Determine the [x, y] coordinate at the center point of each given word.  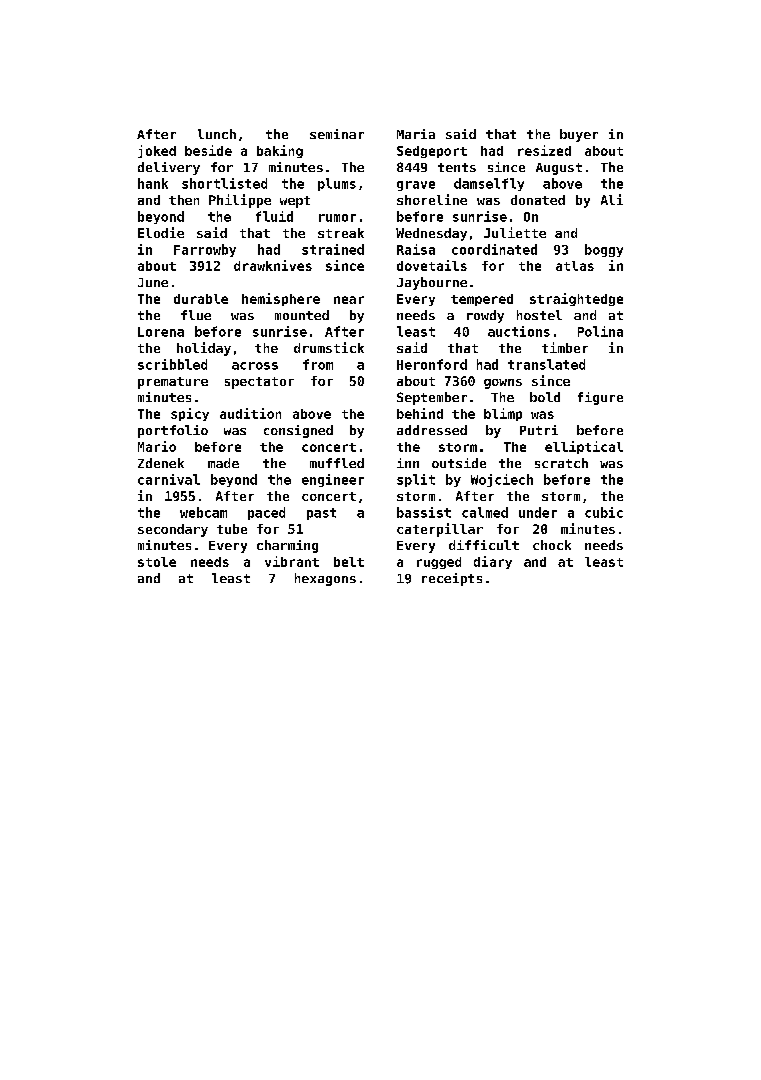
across [255, 366]
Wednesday [431, 234]
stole [157, 562]
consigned [298, 431]
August [559, 169]
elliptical [584, 447]
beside [208, 150]
